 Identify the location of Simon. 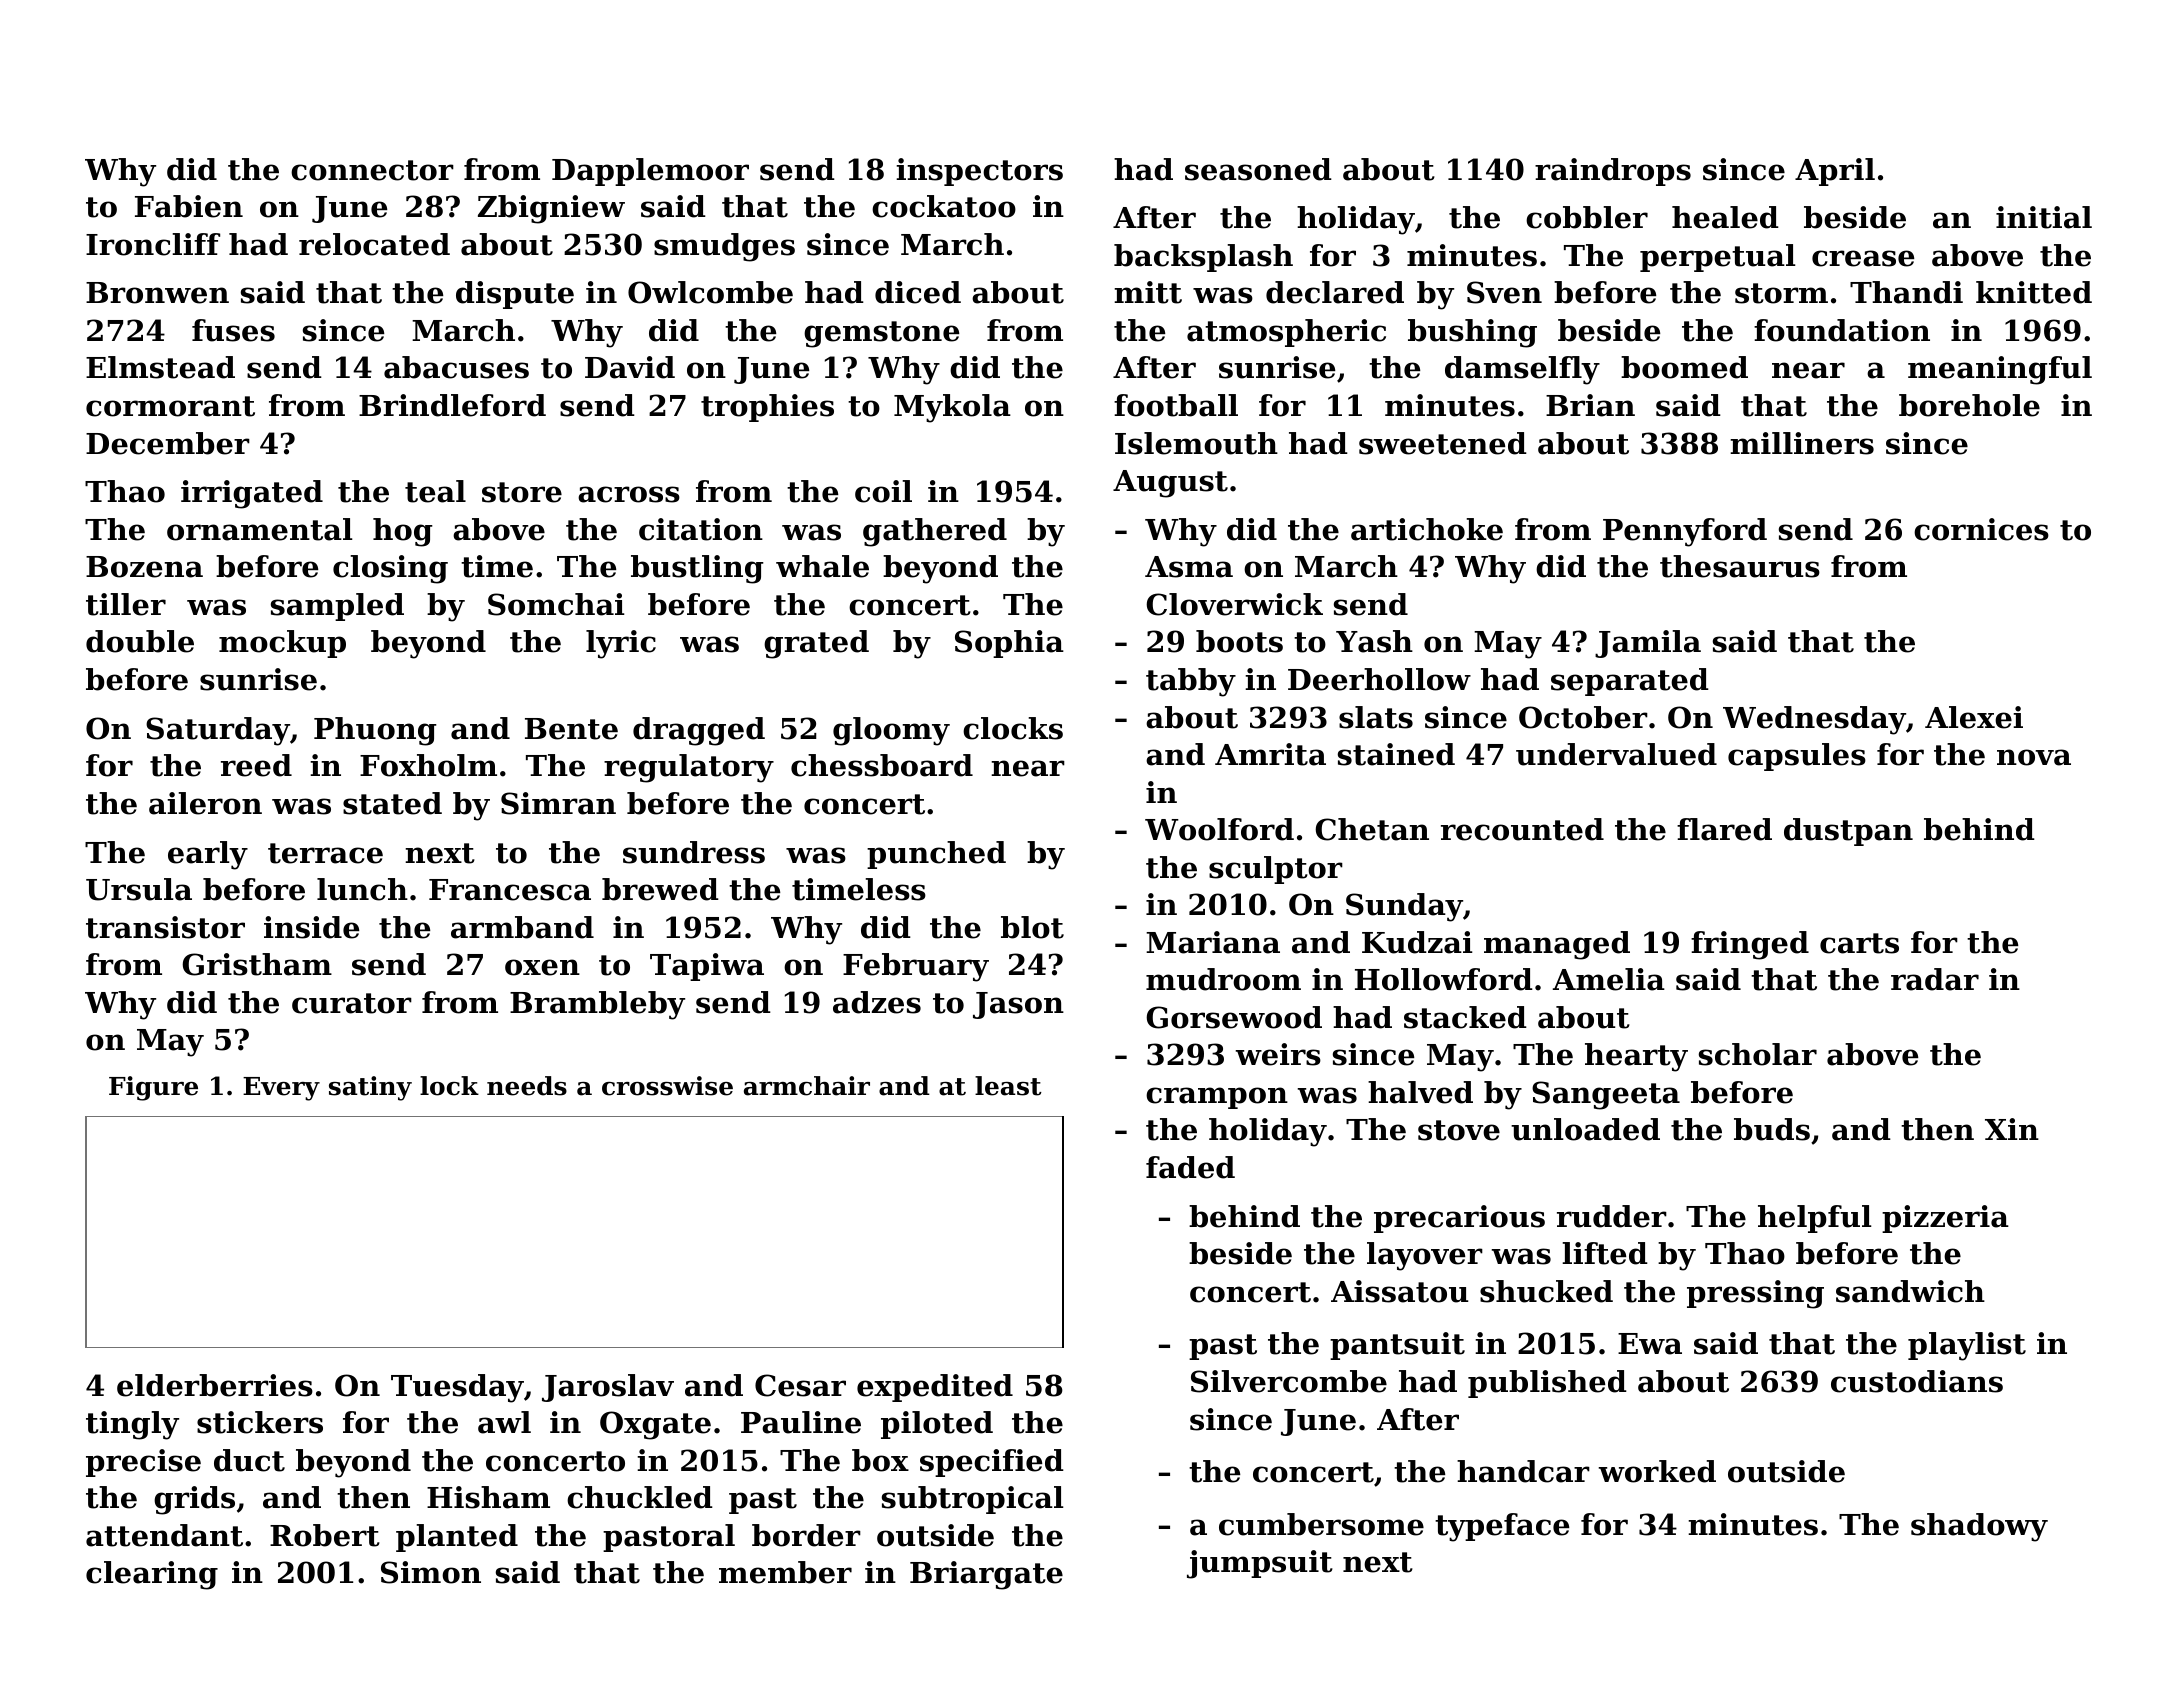
(431, 1572).
